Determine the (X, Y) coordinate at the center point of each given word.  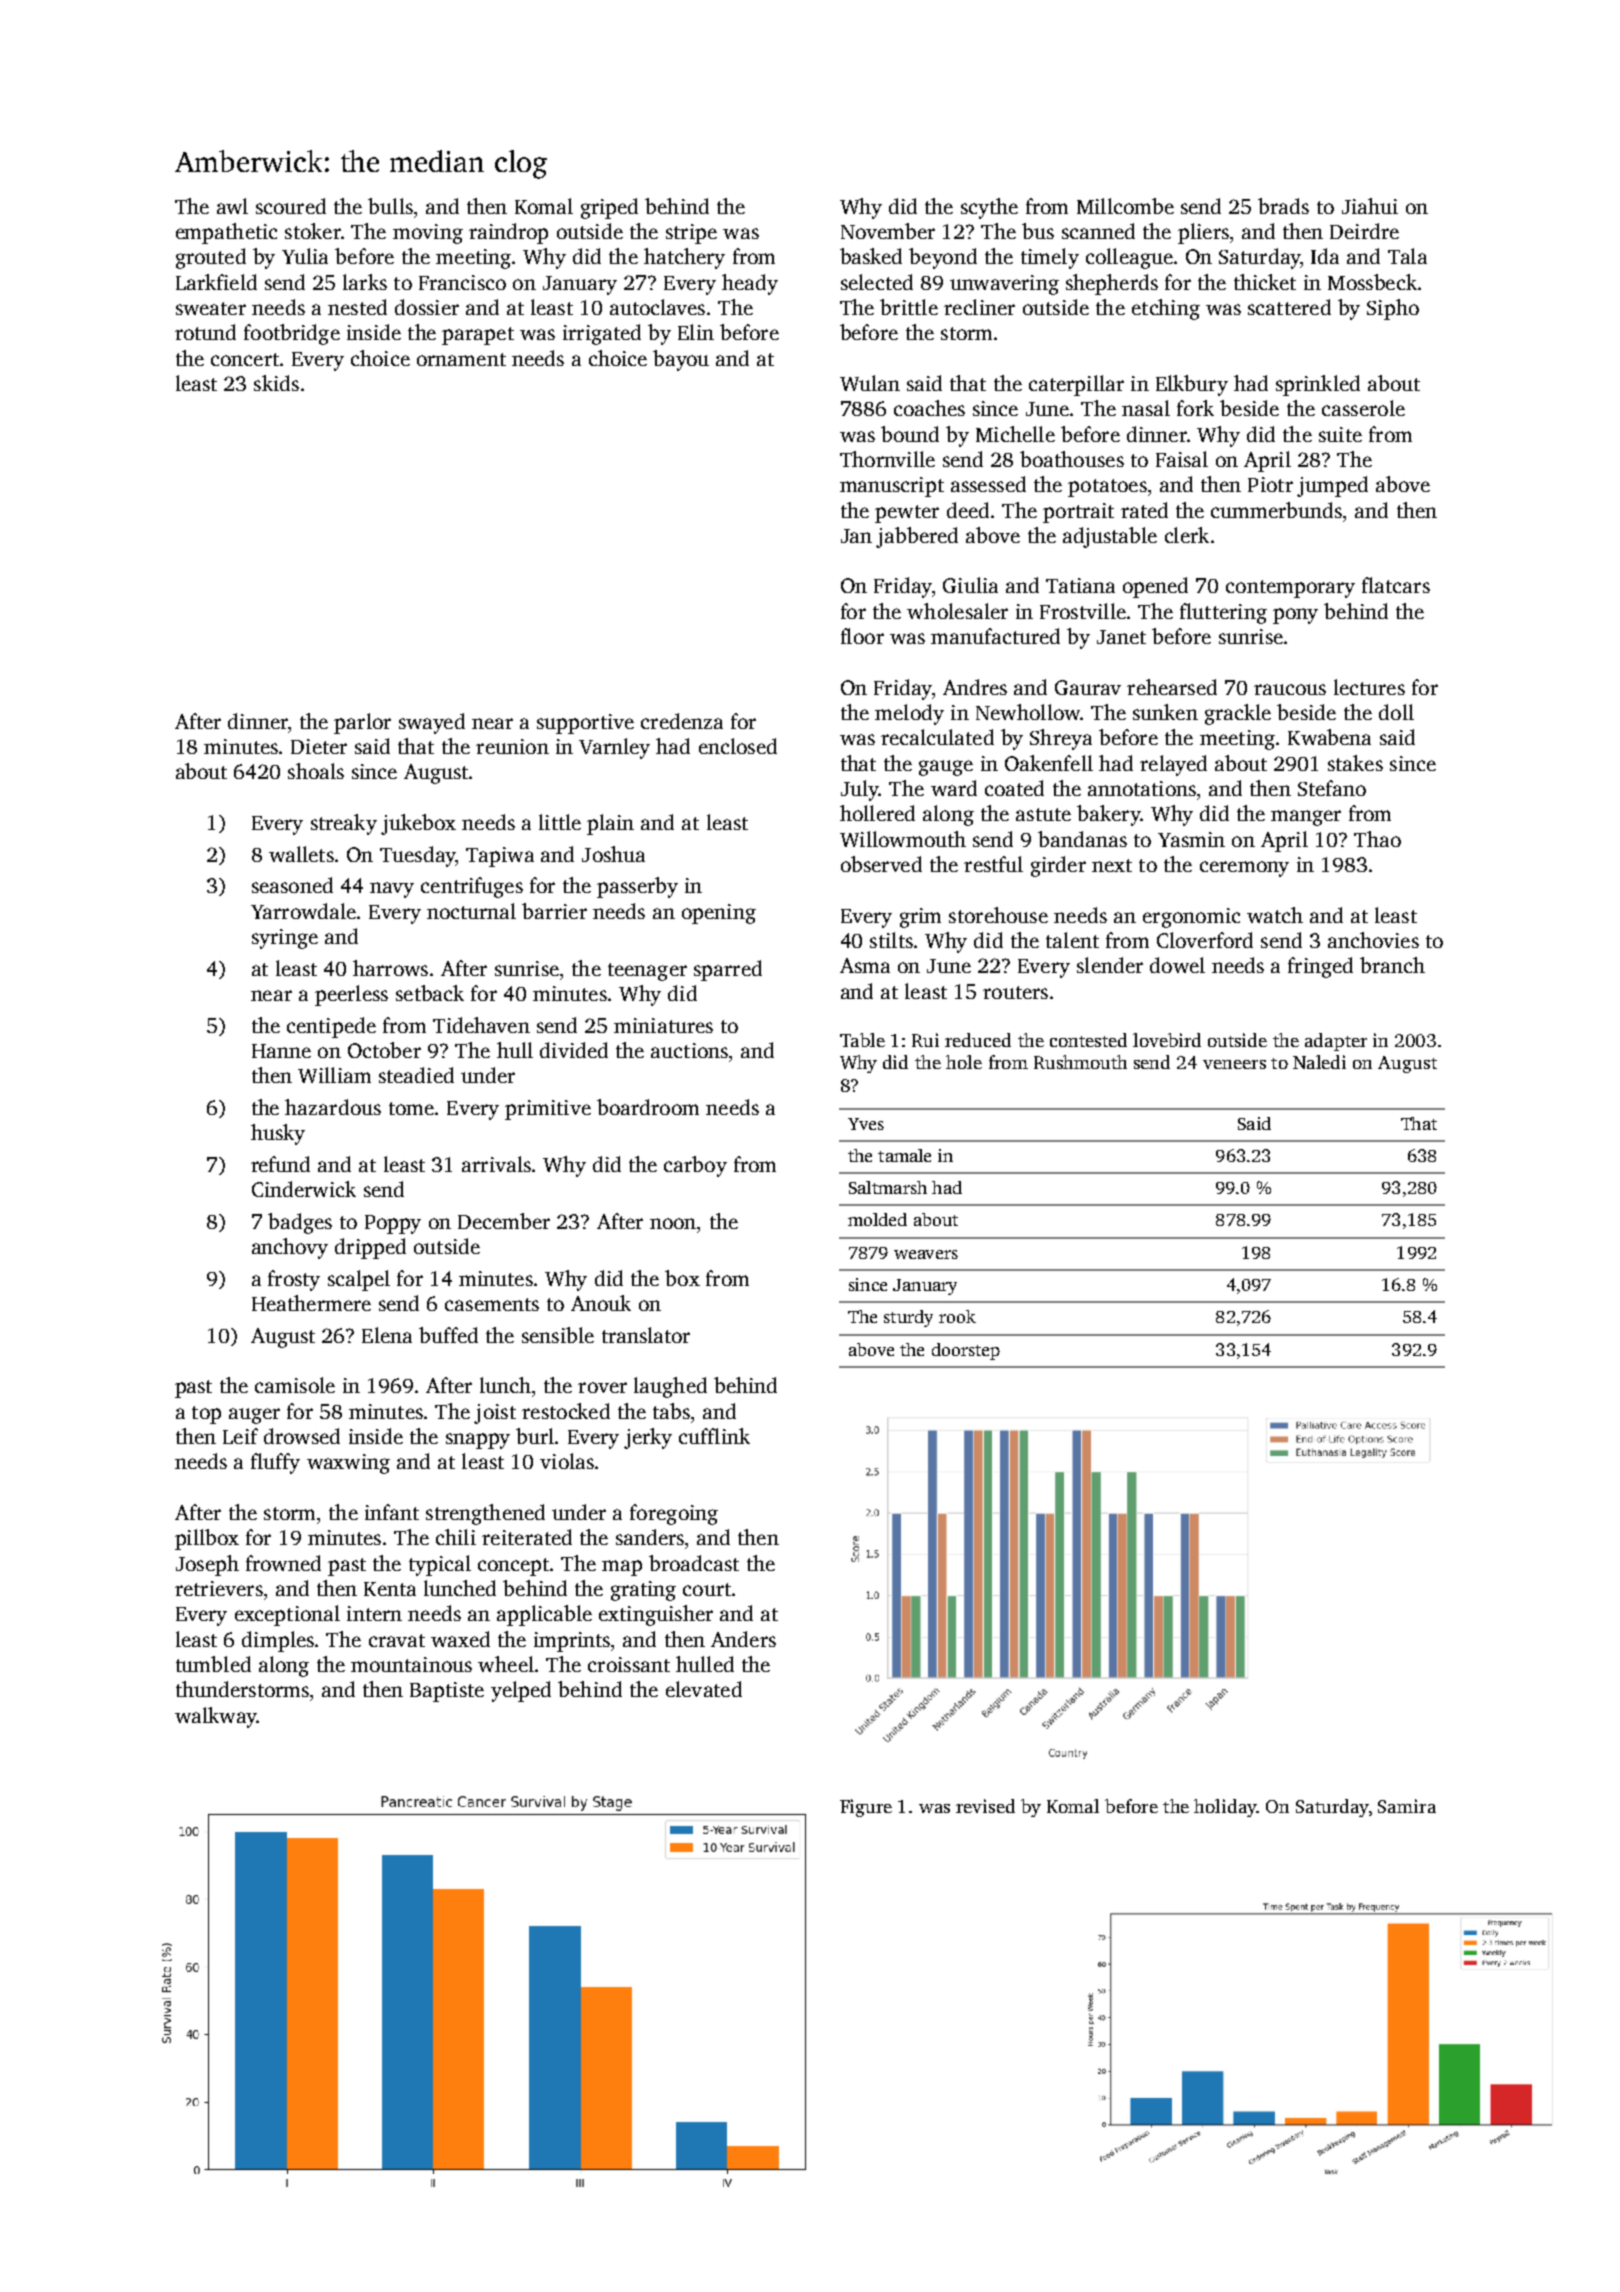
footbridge (292, 334)
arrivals (496, 1164)
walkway (216, 1717)
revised (985, 1806)
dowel (1177, 965)
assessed (988, 484)
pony (1295, 616)
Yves (866, 1124)
